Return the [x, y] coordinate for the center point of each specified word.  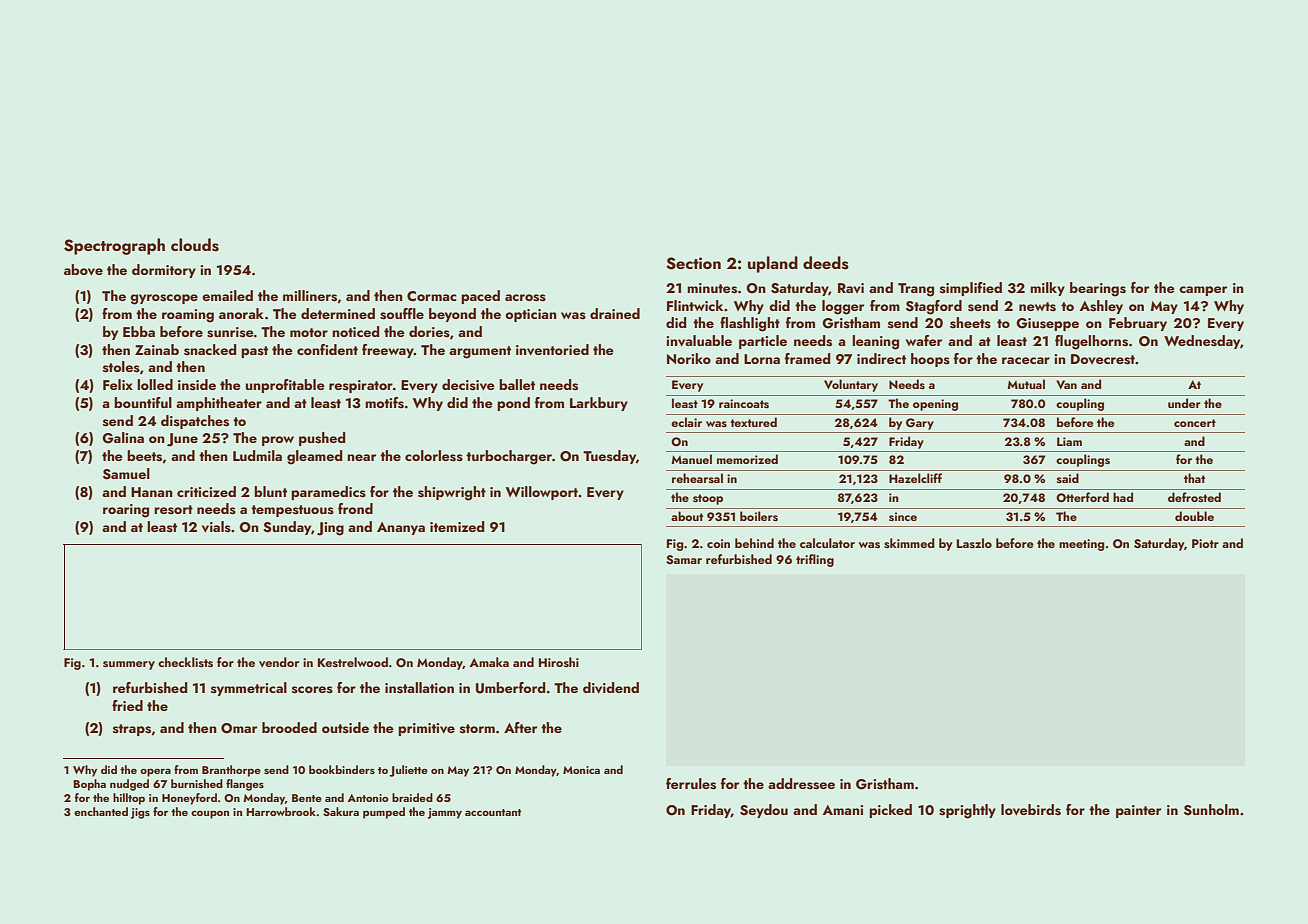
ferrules [691, 784]
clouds [195, 245]
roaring [126, 511]
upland [773, 264]
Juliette [409, 771]
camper [1203, 291]
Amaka [489, 662]
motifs [384, 403]
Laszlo [974, 543]
